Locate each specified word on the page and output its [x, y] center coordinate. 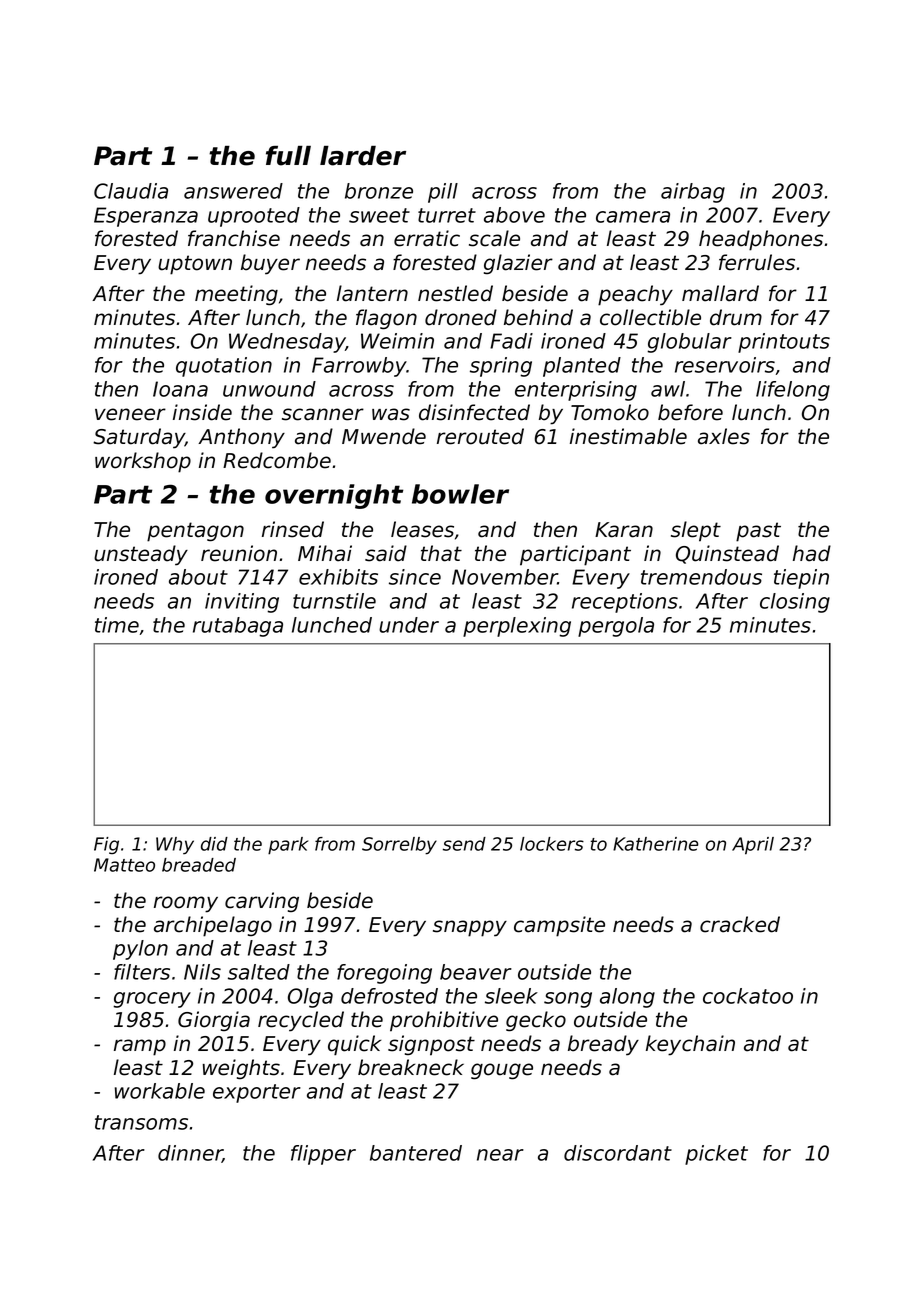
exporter [257, 1093]
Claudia [131, 191]
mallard [720, 293]
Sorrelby [399, 846]
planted [582, 367]
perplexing [517, 627]
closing [795, 603]
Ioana [180, 389]
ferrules [757, 262]
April [753, 846]
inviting [242, 603]
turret [447, 215]
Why [175, 845]
